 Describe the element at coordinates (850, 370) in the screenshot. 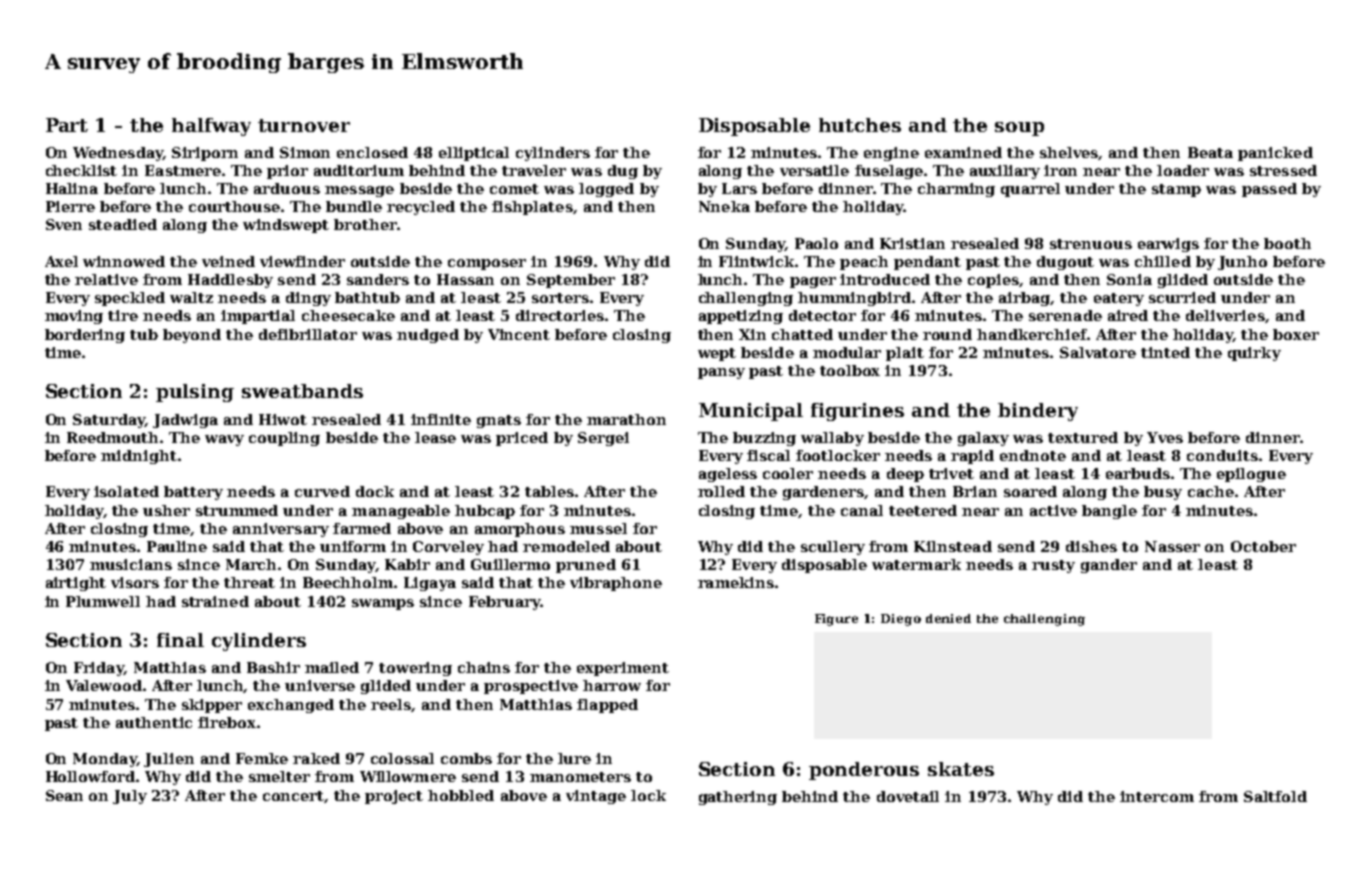

I see `toolbox` at that location.
